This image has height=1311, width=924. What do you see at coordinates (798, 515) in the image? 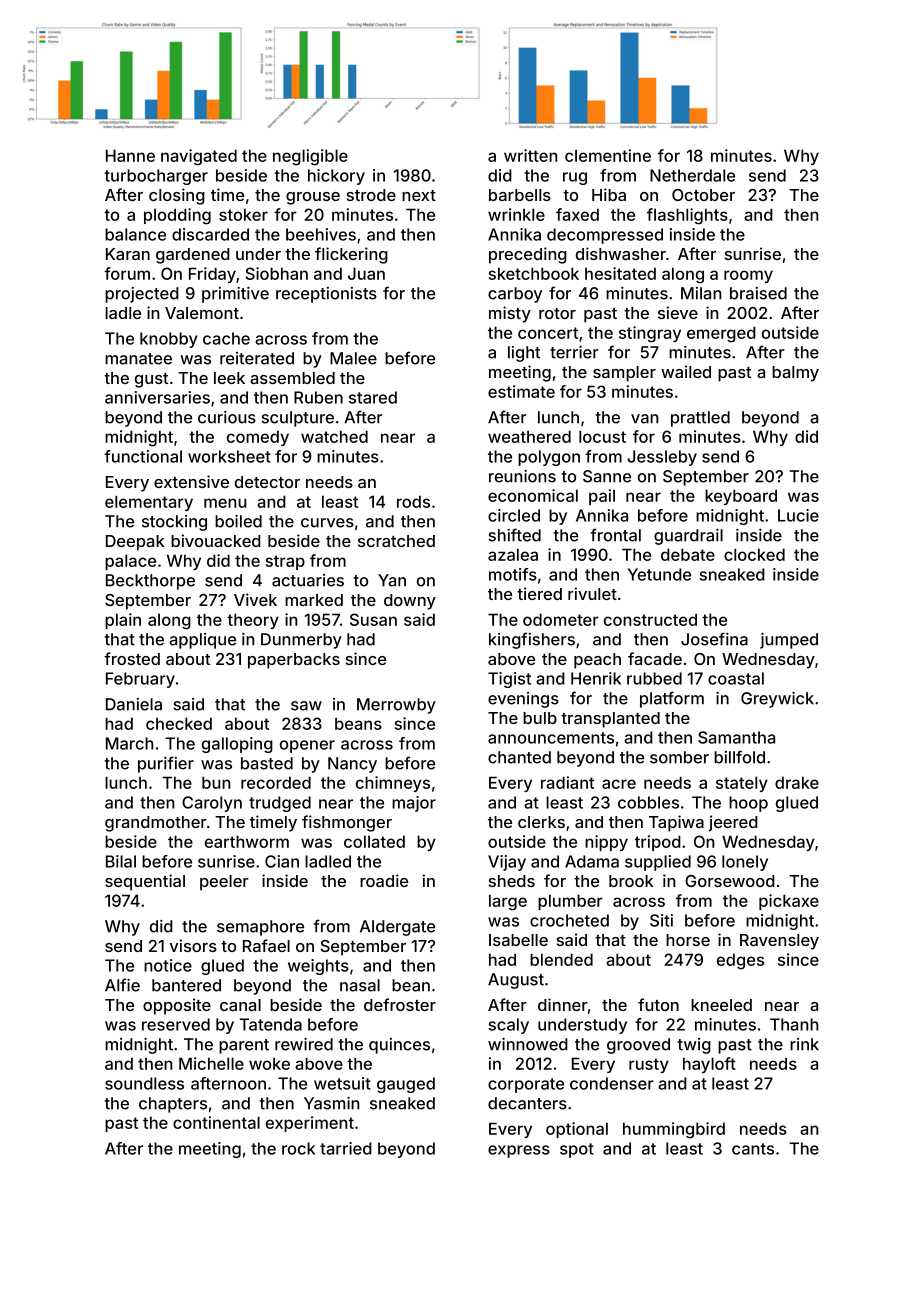
I see `Lucie` at bounding box center [798, 515].
